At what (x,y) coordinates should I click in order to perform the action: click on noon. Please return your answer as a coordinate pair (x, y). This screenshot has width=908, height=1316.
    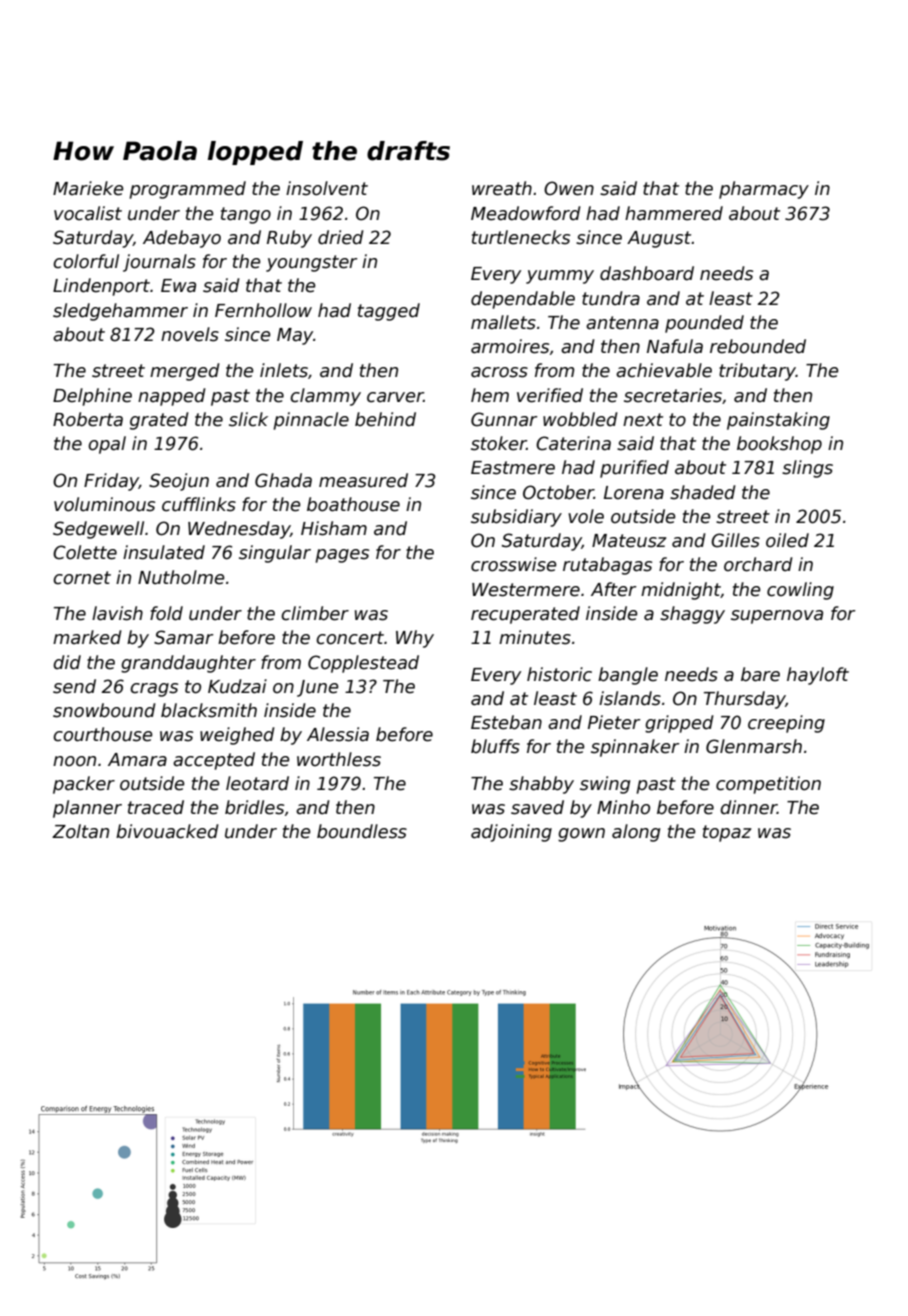
    Looking at the image, I should click on (74, 761).
